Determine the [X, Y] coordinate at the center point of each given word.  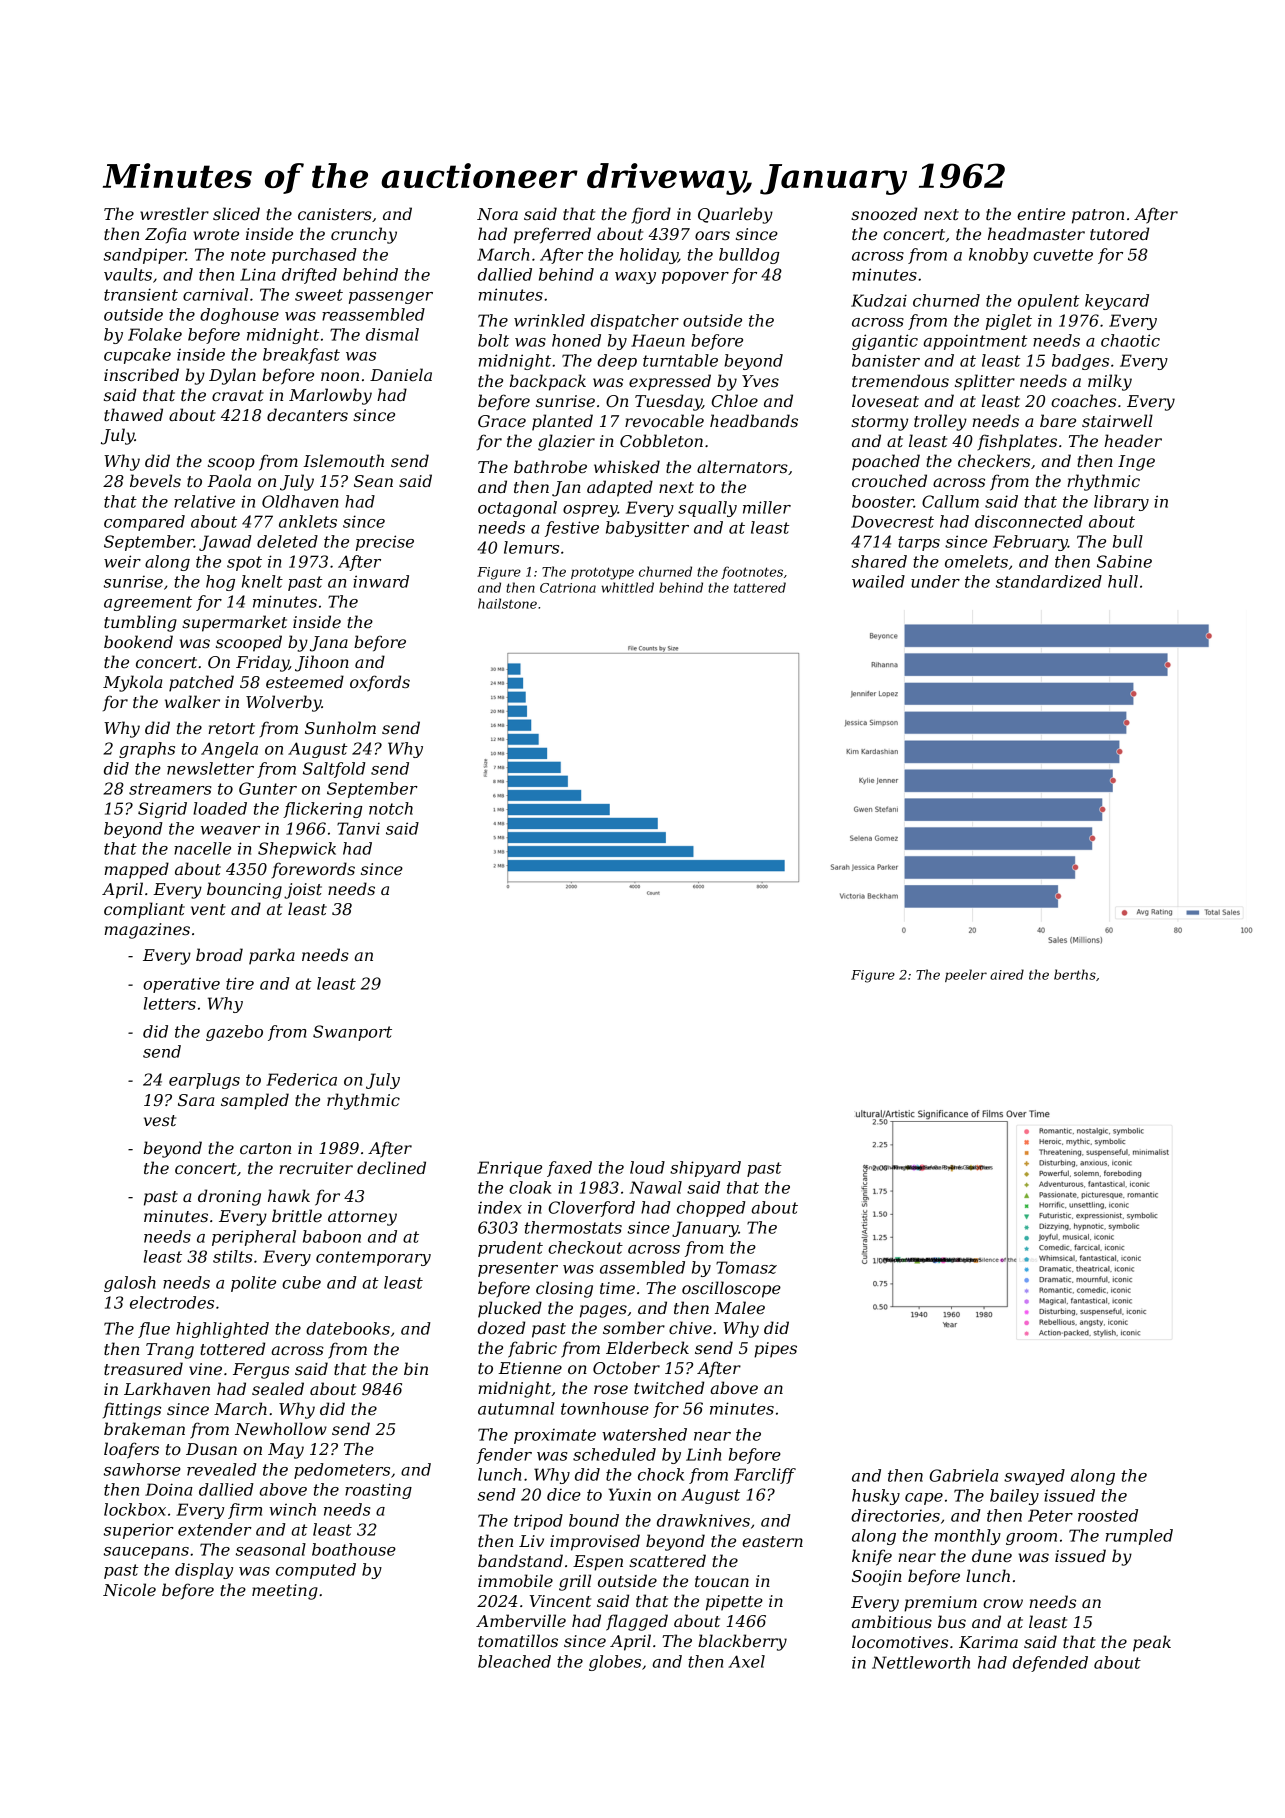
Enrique [509, 1169]
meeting [285, 1592]
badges [1080, 362]
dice [564, 1494]
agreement [148, 603]
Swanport [352, 1033]
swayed [1034, 1477]
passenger [391, 298]
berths [1075, 974]
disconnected [1029, 521]
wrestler [174, 213]
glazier [566, 442]
